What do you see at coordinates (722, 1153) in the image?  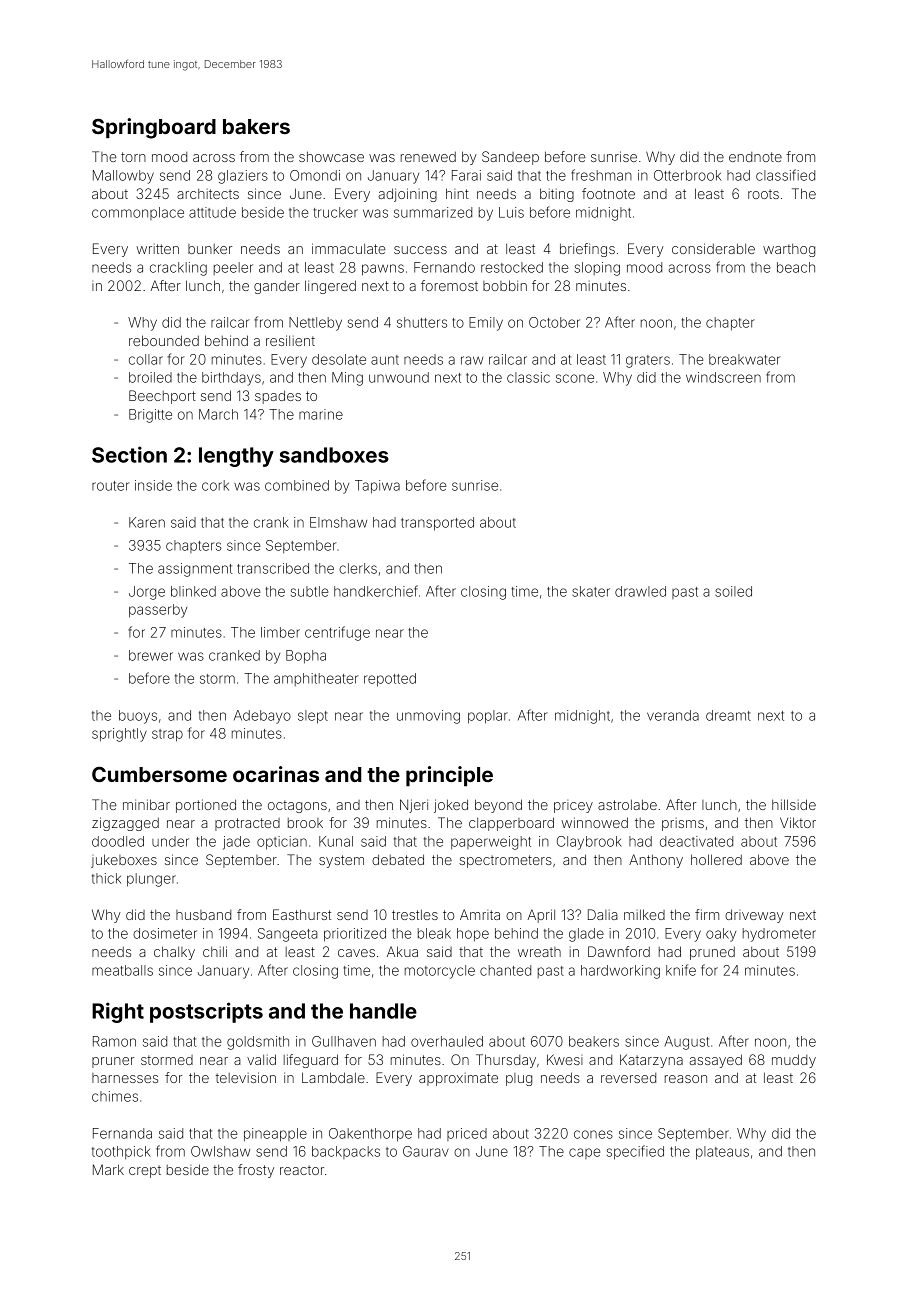 I see `plateaus` at bounding box center [722, 1153].
